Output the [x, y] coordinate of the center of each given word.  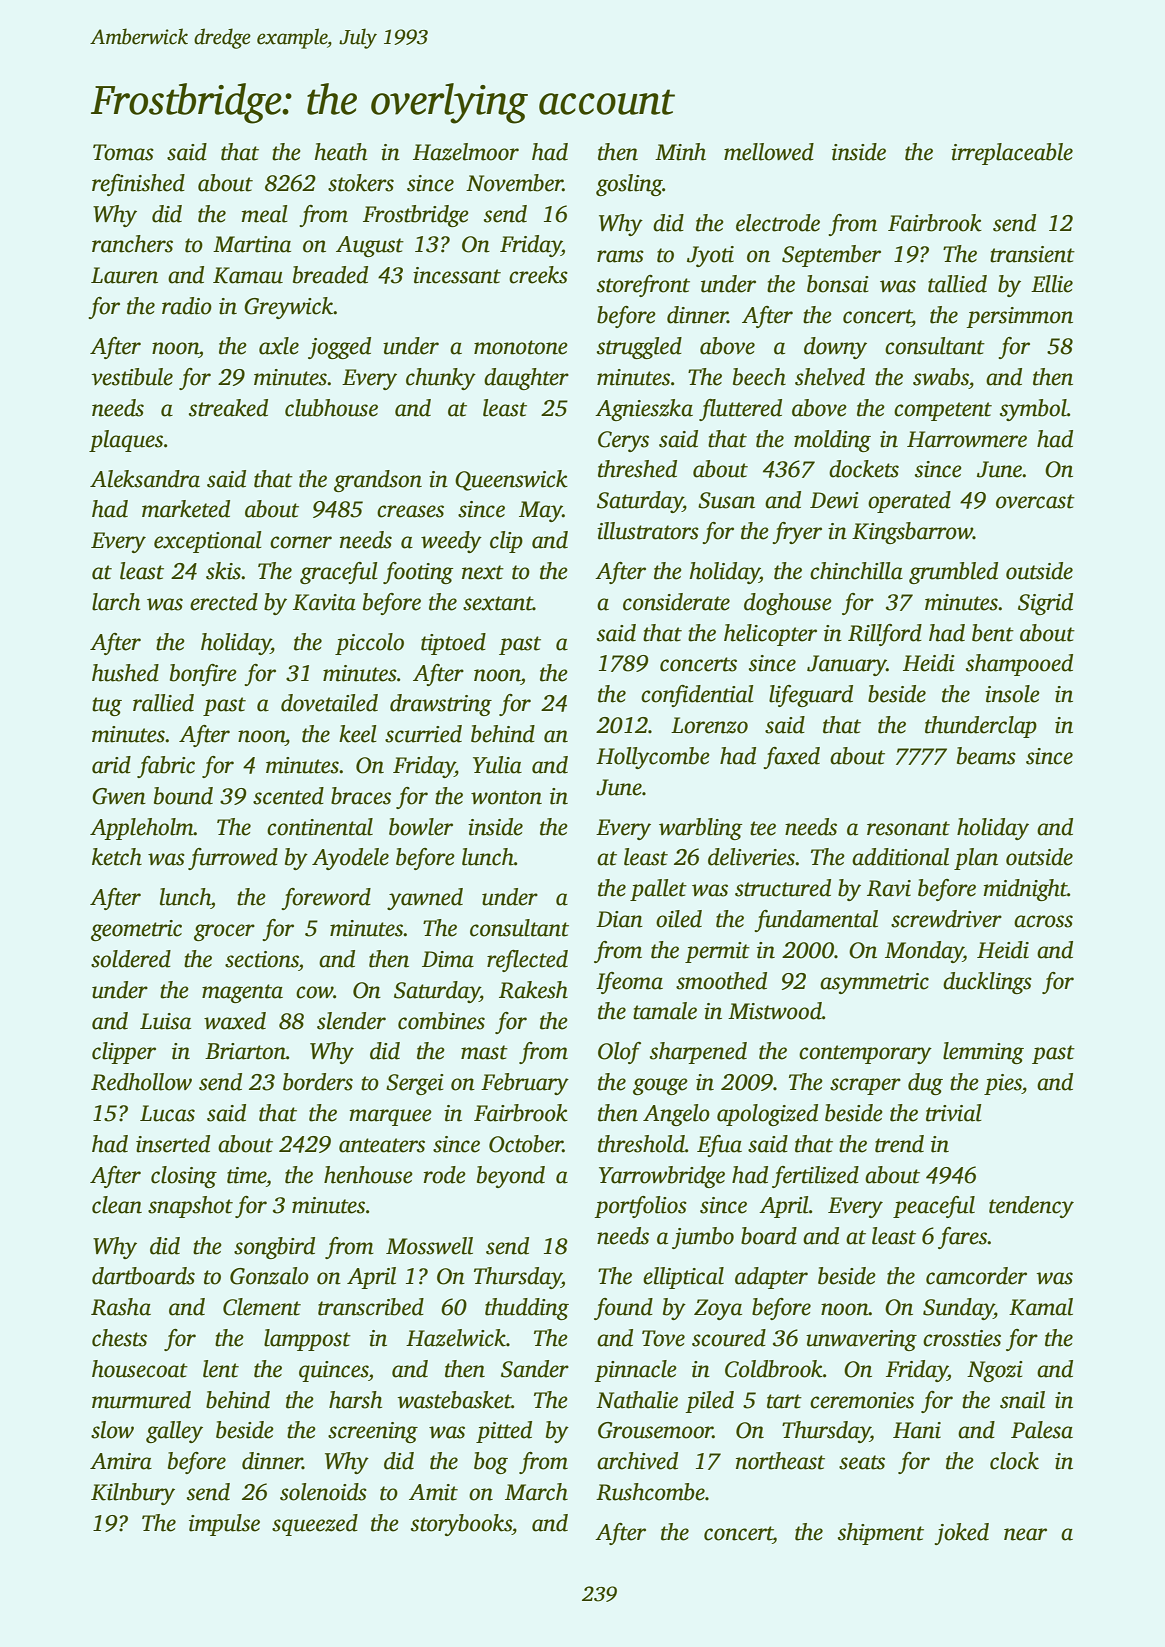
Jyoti [710, 256]
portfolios [640, 1207]
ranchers [132, 244]
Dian [619, 919]
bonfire [203, 675]
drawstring [441, 705]
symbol [1033, 410]
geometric [136, 930]
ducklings [987, 983]
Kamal [1041, 1307]
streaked [228, 408]
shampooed [1019, 665]
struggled [639, 348]
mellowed [769, 152]
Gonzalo [269, 1276]
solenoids [323, 1492]
